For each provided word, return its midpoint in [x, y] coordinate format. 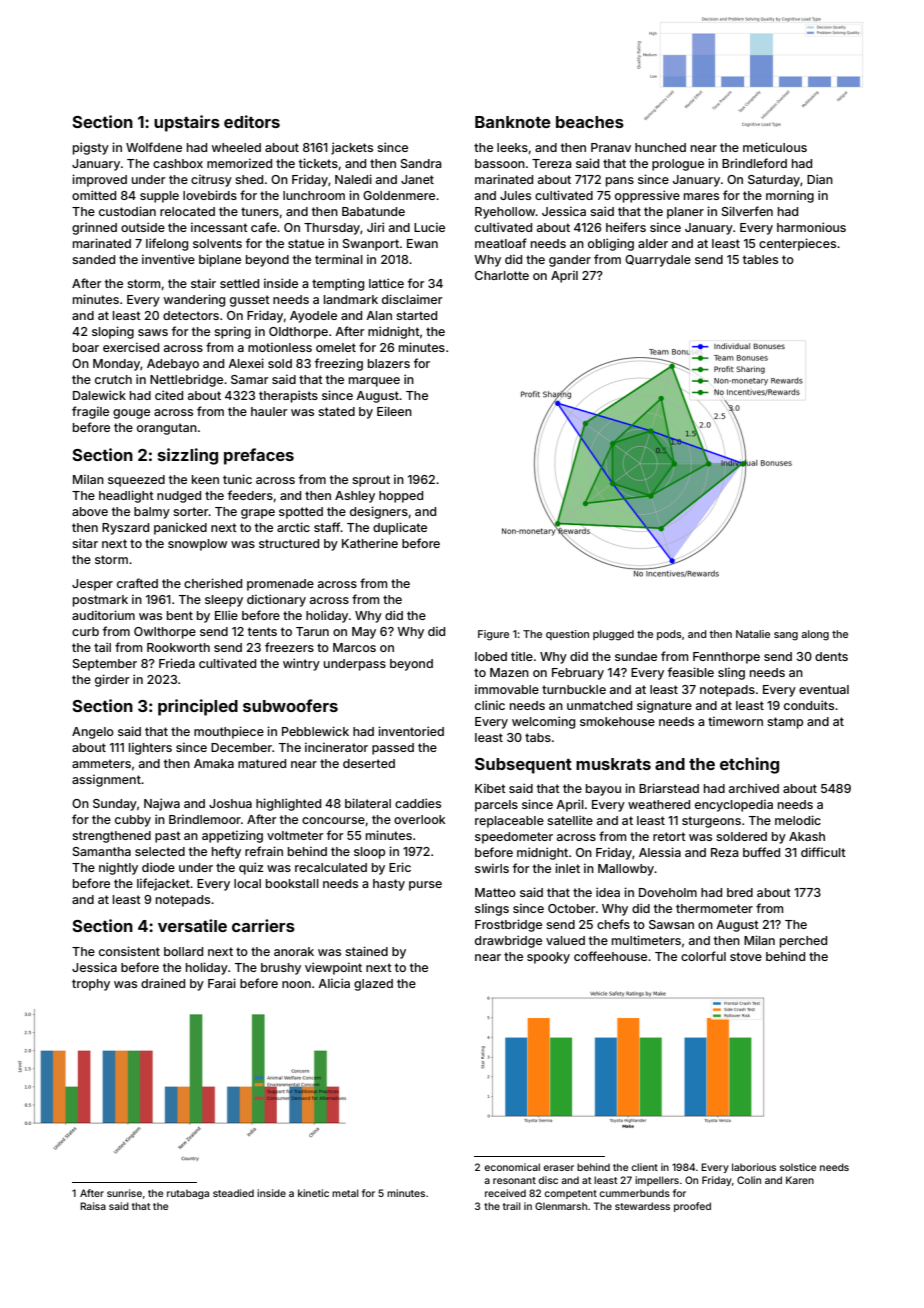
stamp [785, 723]
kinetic [313, 1193]
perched [803, 942]
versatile [192, 925]
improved [99, 180]
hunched [660, 147]
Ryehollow [505, 213]
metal [345, 1193]
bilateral [368, 803]
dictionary [276, 600]
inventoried [411, 731]
